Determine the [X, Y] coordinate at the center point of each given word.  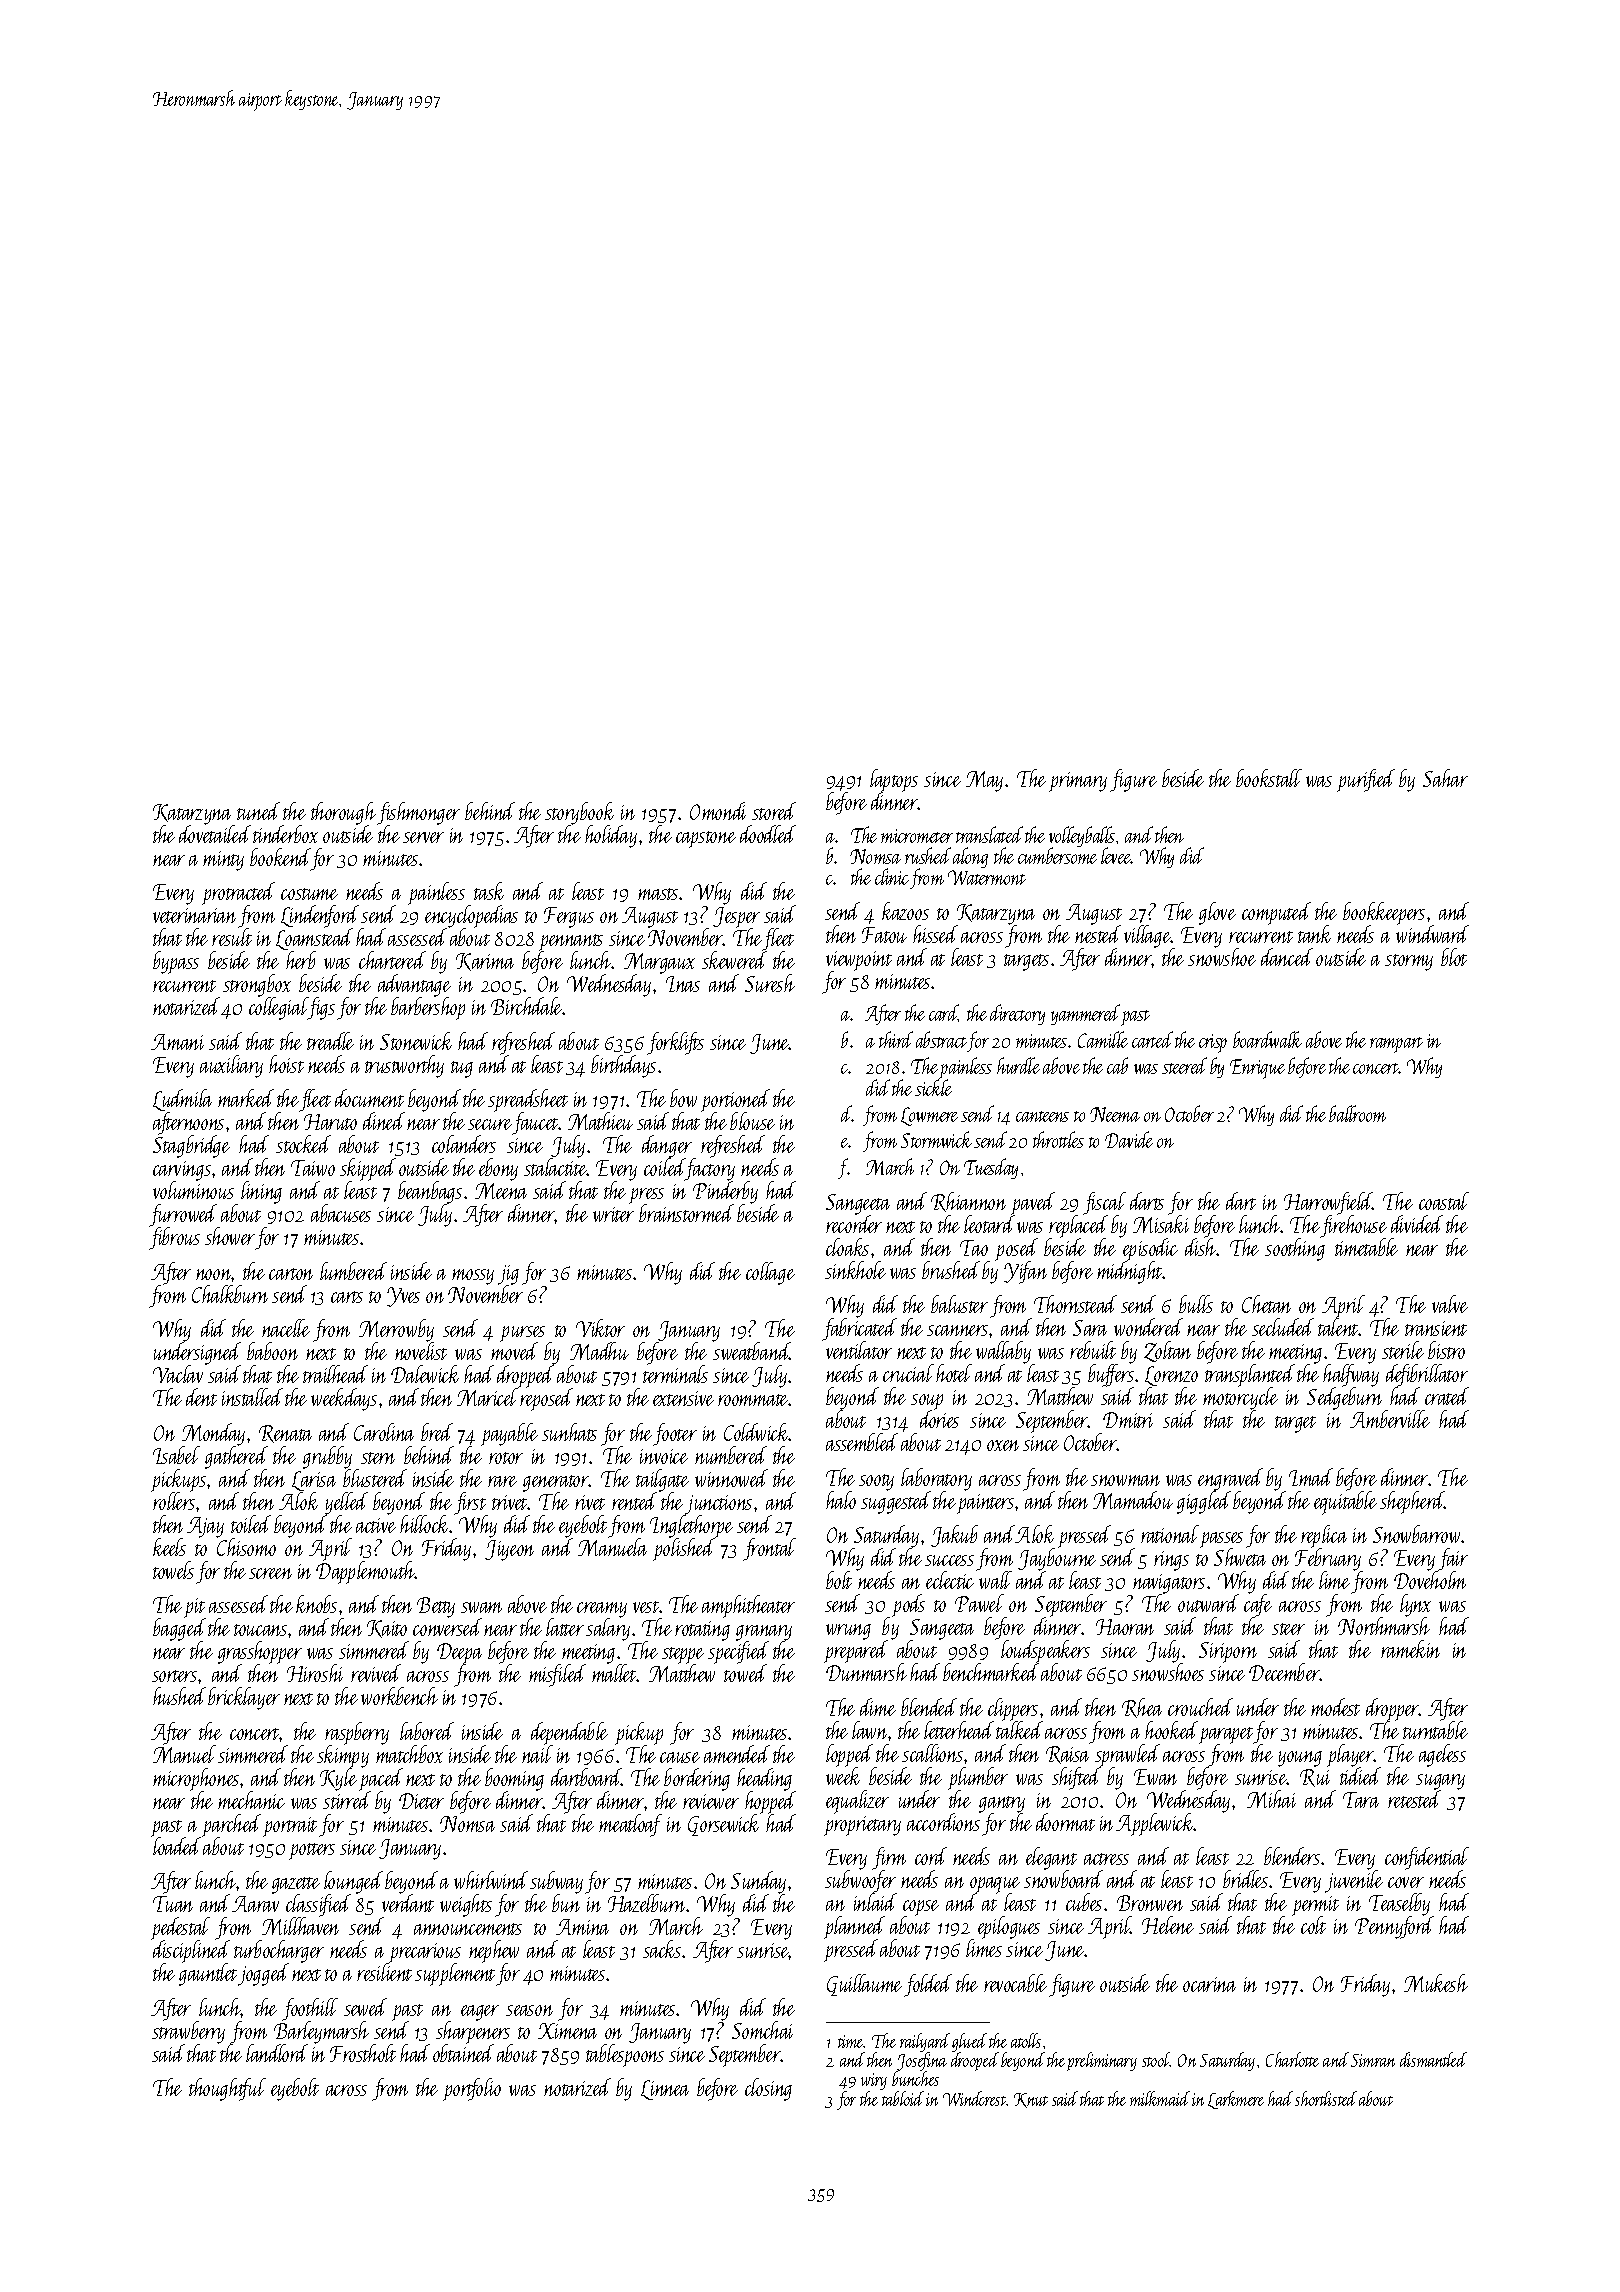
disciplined [190, 1952]
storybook [579, 813]
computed [1276, 913]
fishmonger [418, 813]
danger [667, 1146]
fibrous [174, 1238]
